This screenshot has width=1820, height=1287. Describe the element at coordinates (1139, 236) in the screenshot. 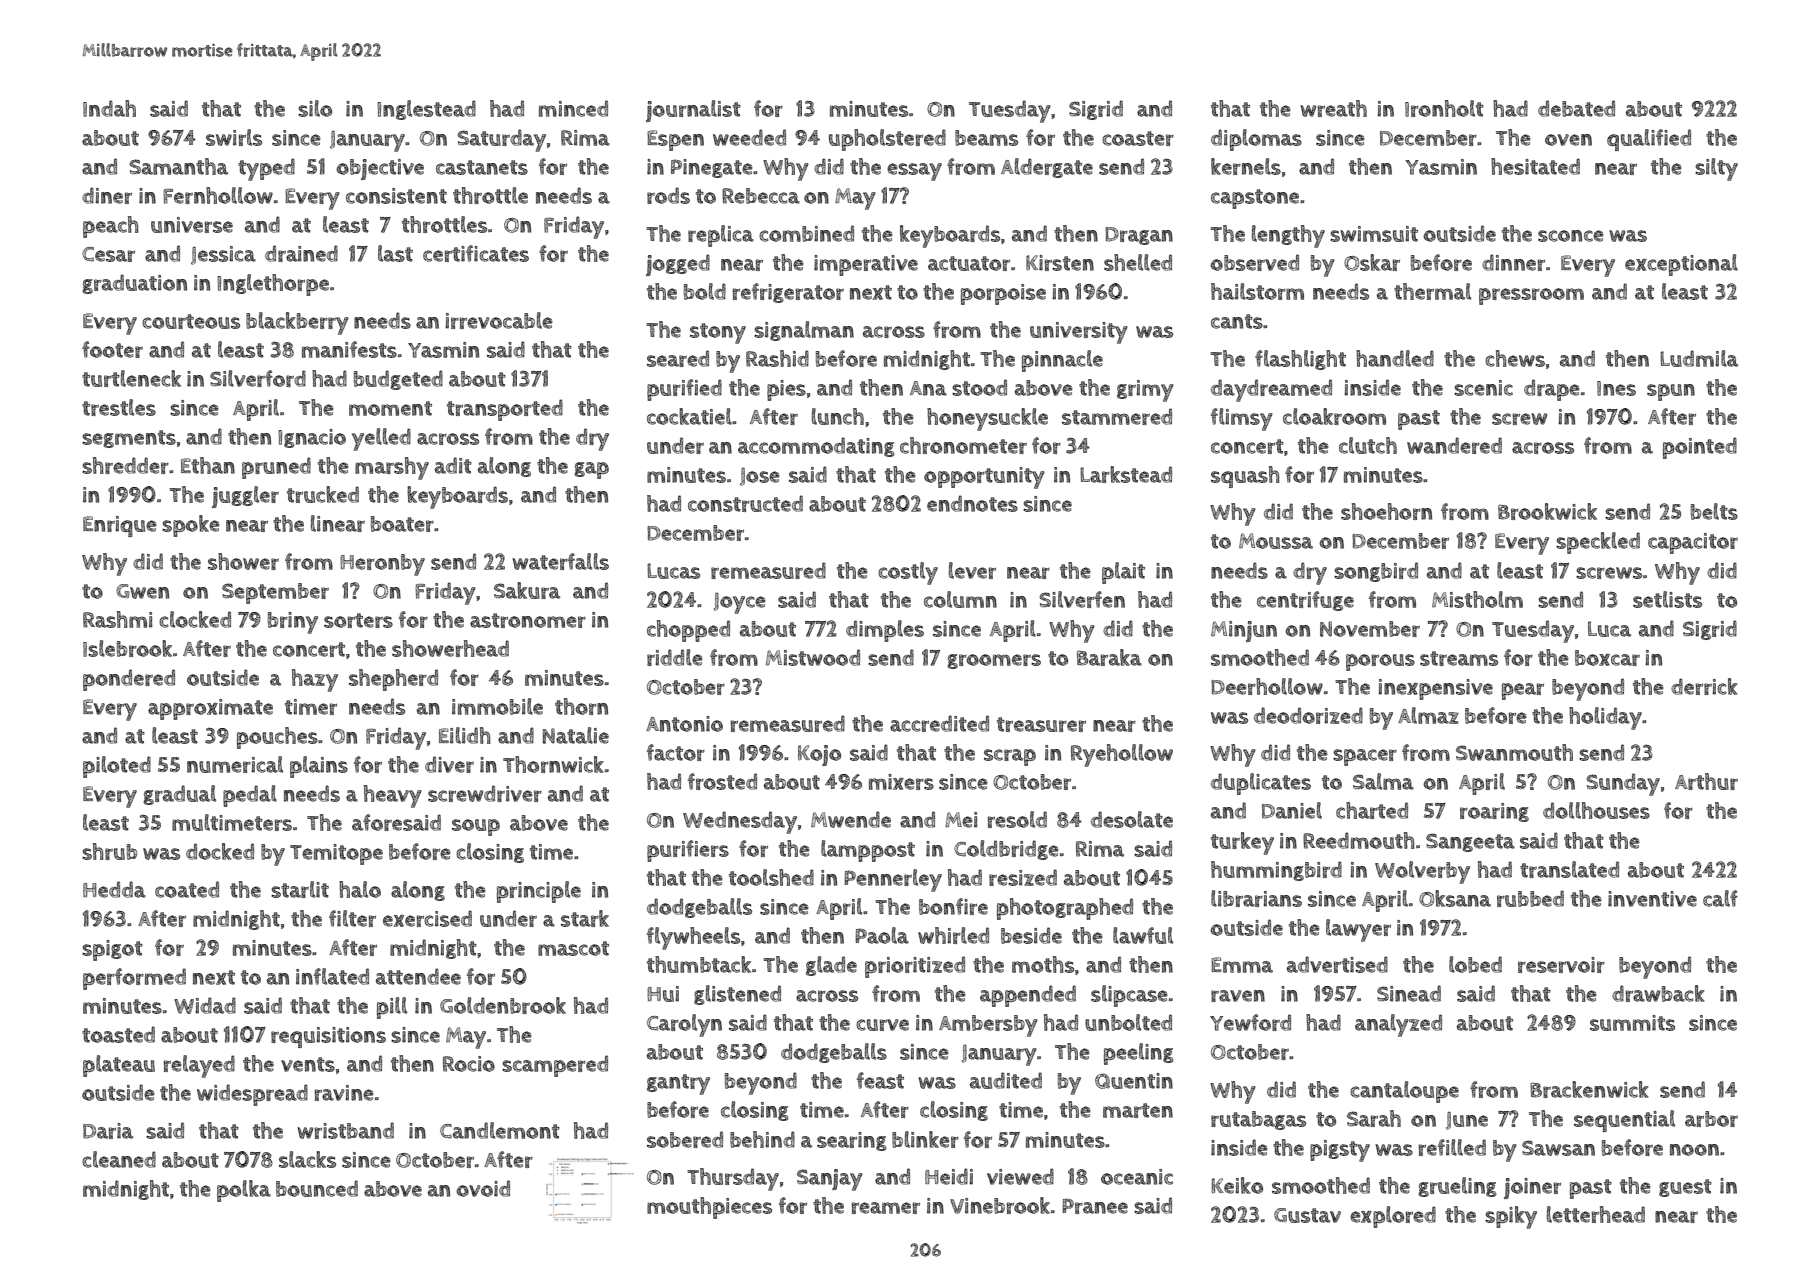

I see `Dragan` at that location.
